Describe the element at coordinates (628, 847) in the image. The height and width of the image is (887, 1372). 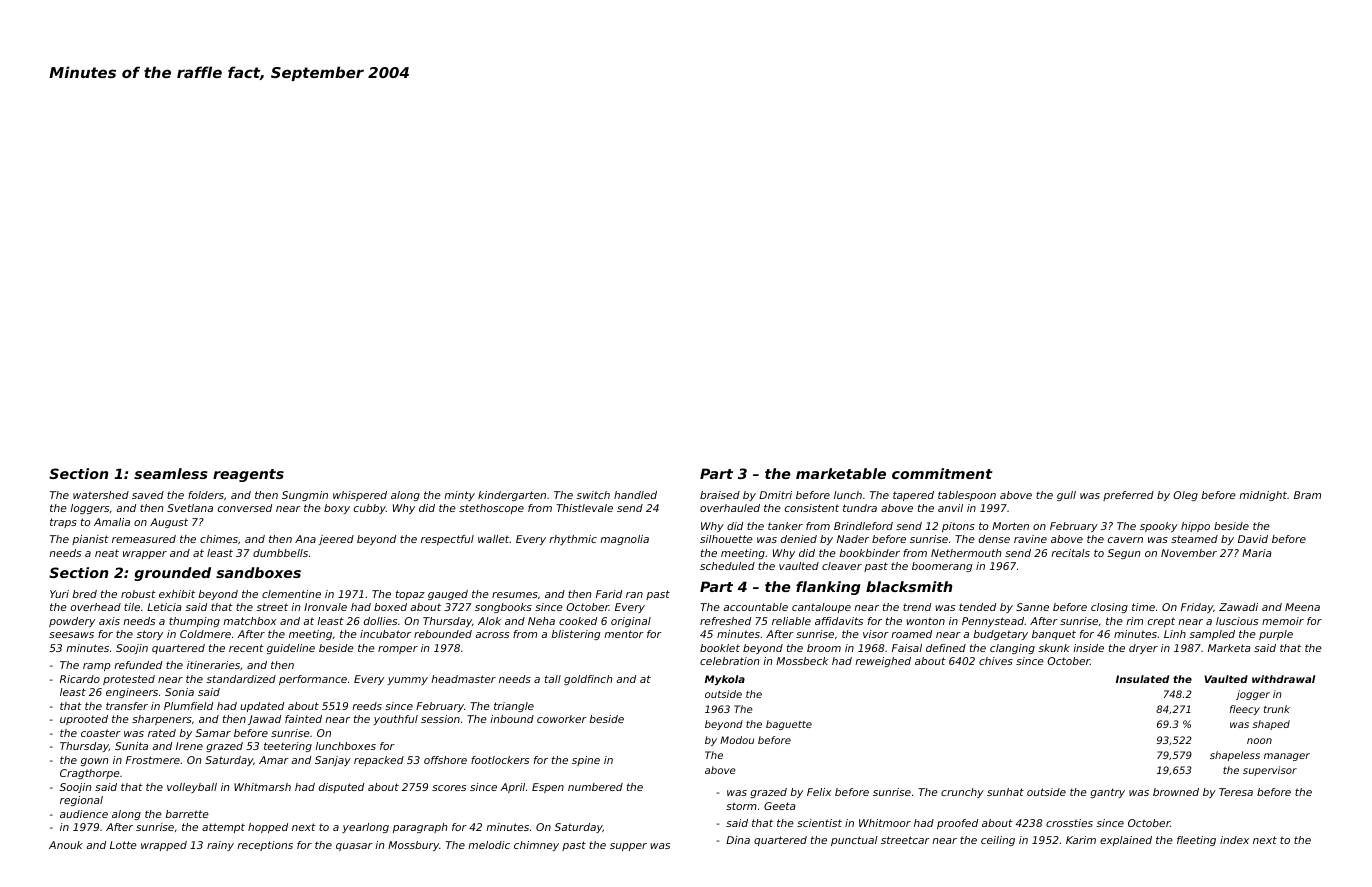
I see `supper` at that location.
